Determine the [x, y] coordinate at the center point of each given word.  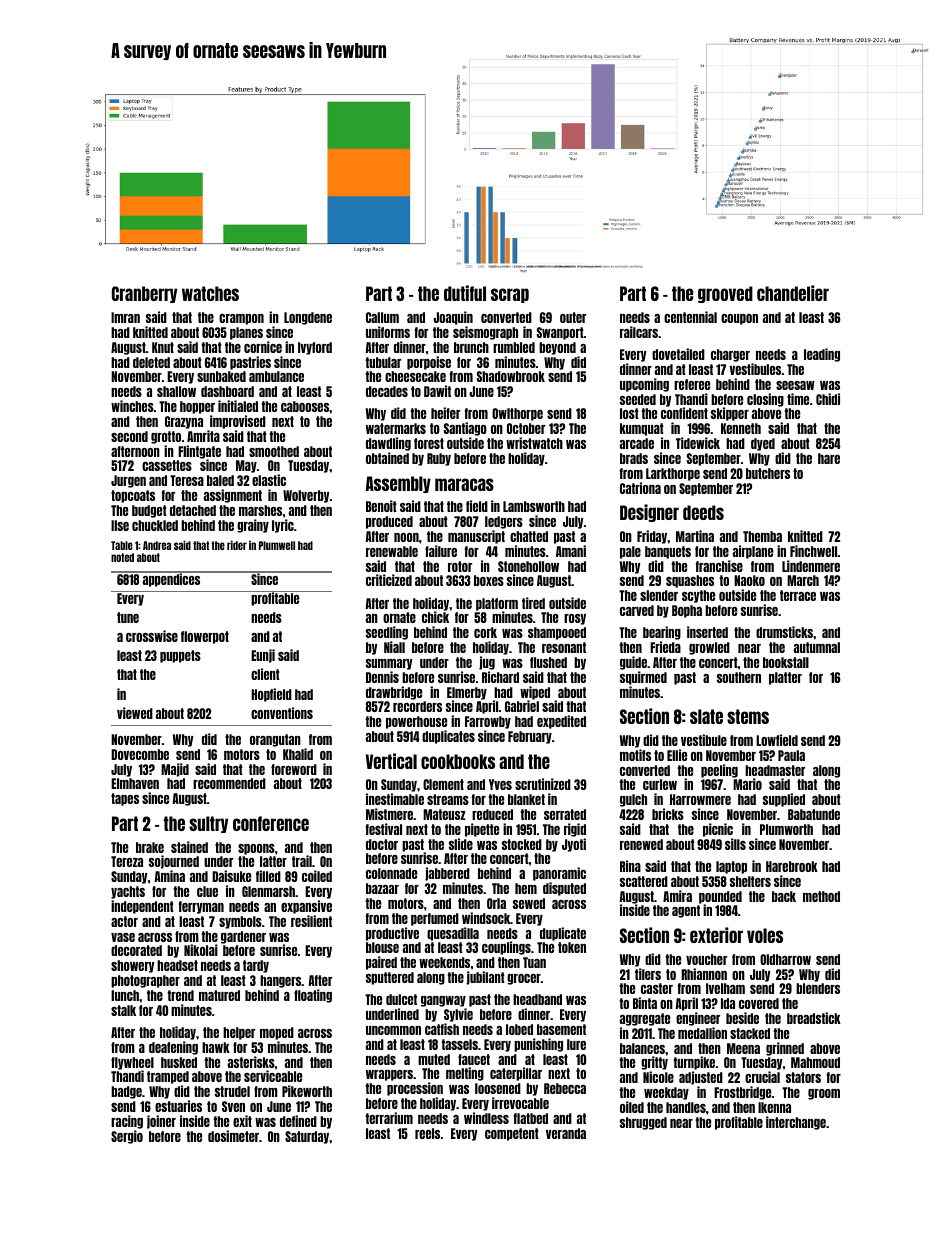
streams [448, 799]
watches [210, 293]
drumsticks [784, 632]
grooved [725, 294]
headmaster [775, 770]
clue [207, 891]
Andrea [157, 545]
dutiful [465, 293]
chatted [529, 536]
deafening [173, 1048]
